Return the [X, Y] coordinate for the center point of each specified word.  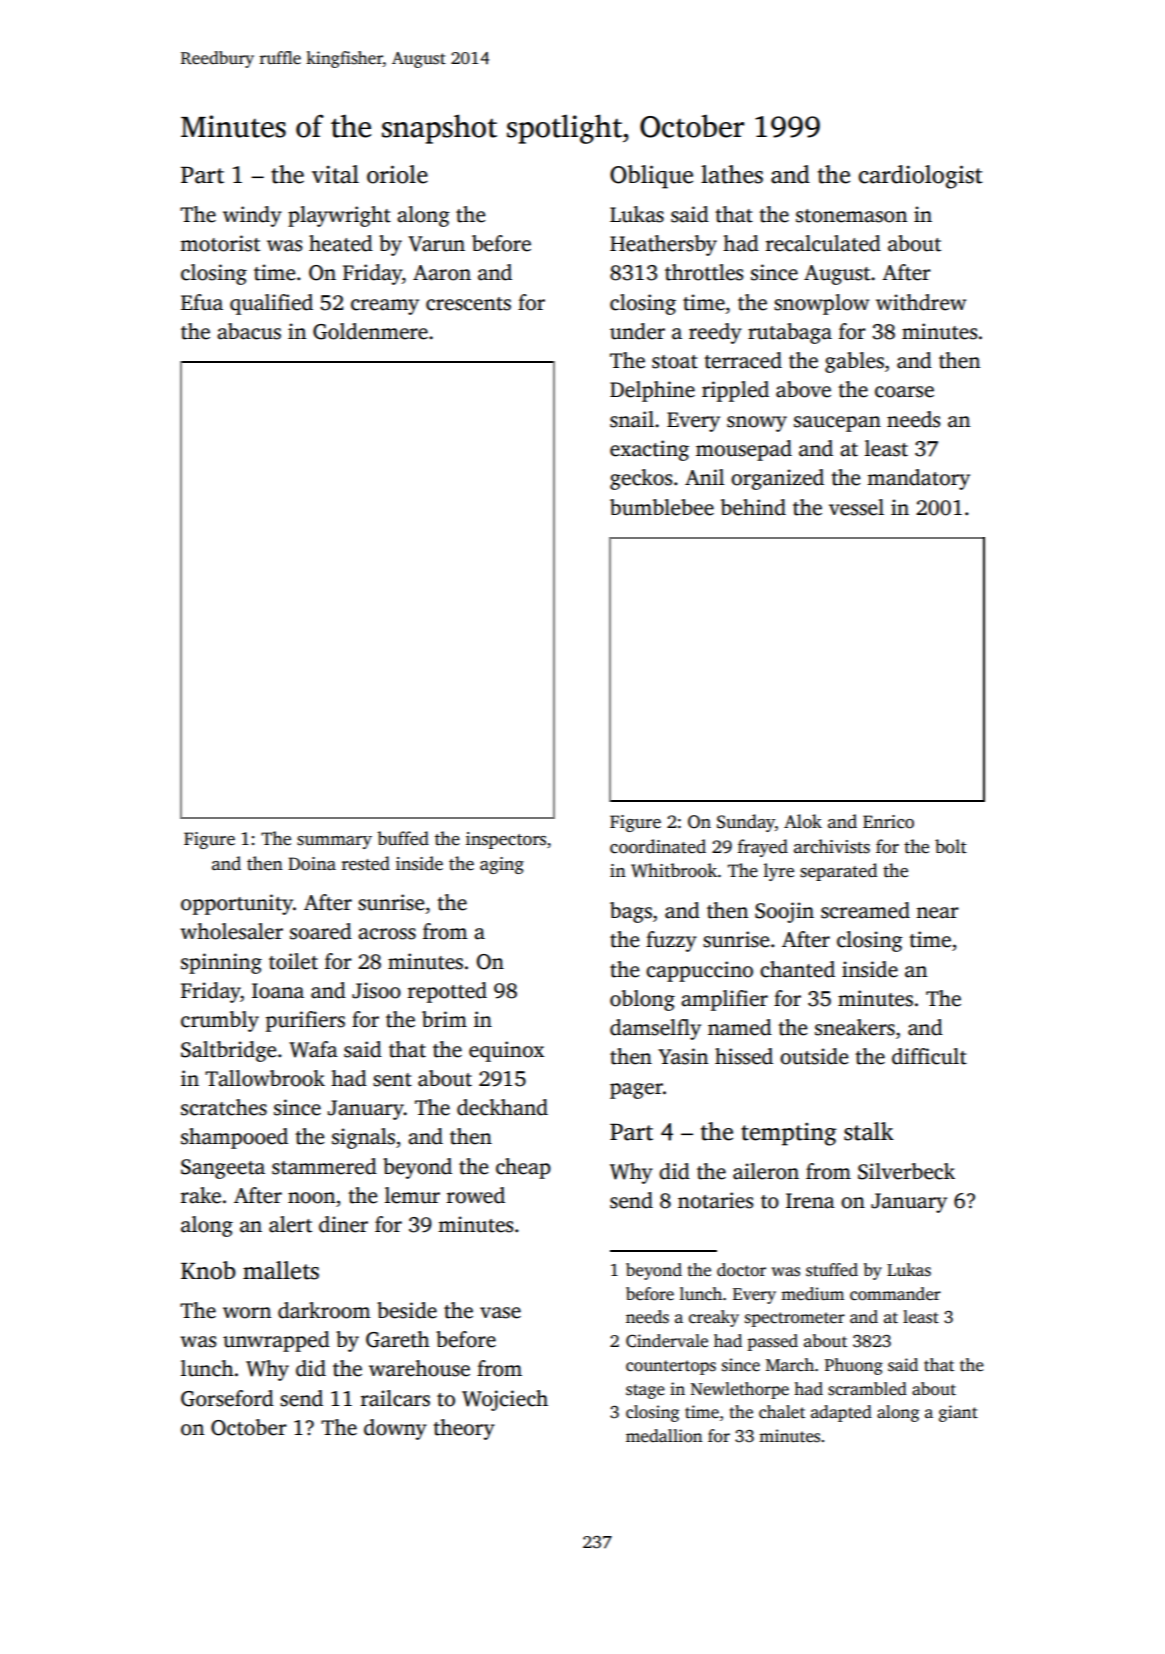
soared [321, 931]
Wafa [313, 1049]
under [637, 331]
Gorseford [227, 1398]
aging [502, 865]
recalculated [823, 243]
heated [341, 243]
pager [636, 1091]
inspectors [506, 840]
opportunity [237, 904]
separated [838, 872]
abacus [249, 331]
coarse [904, 392]
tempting [788, 1134]
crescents [468, 304]
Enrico [888, 822]
